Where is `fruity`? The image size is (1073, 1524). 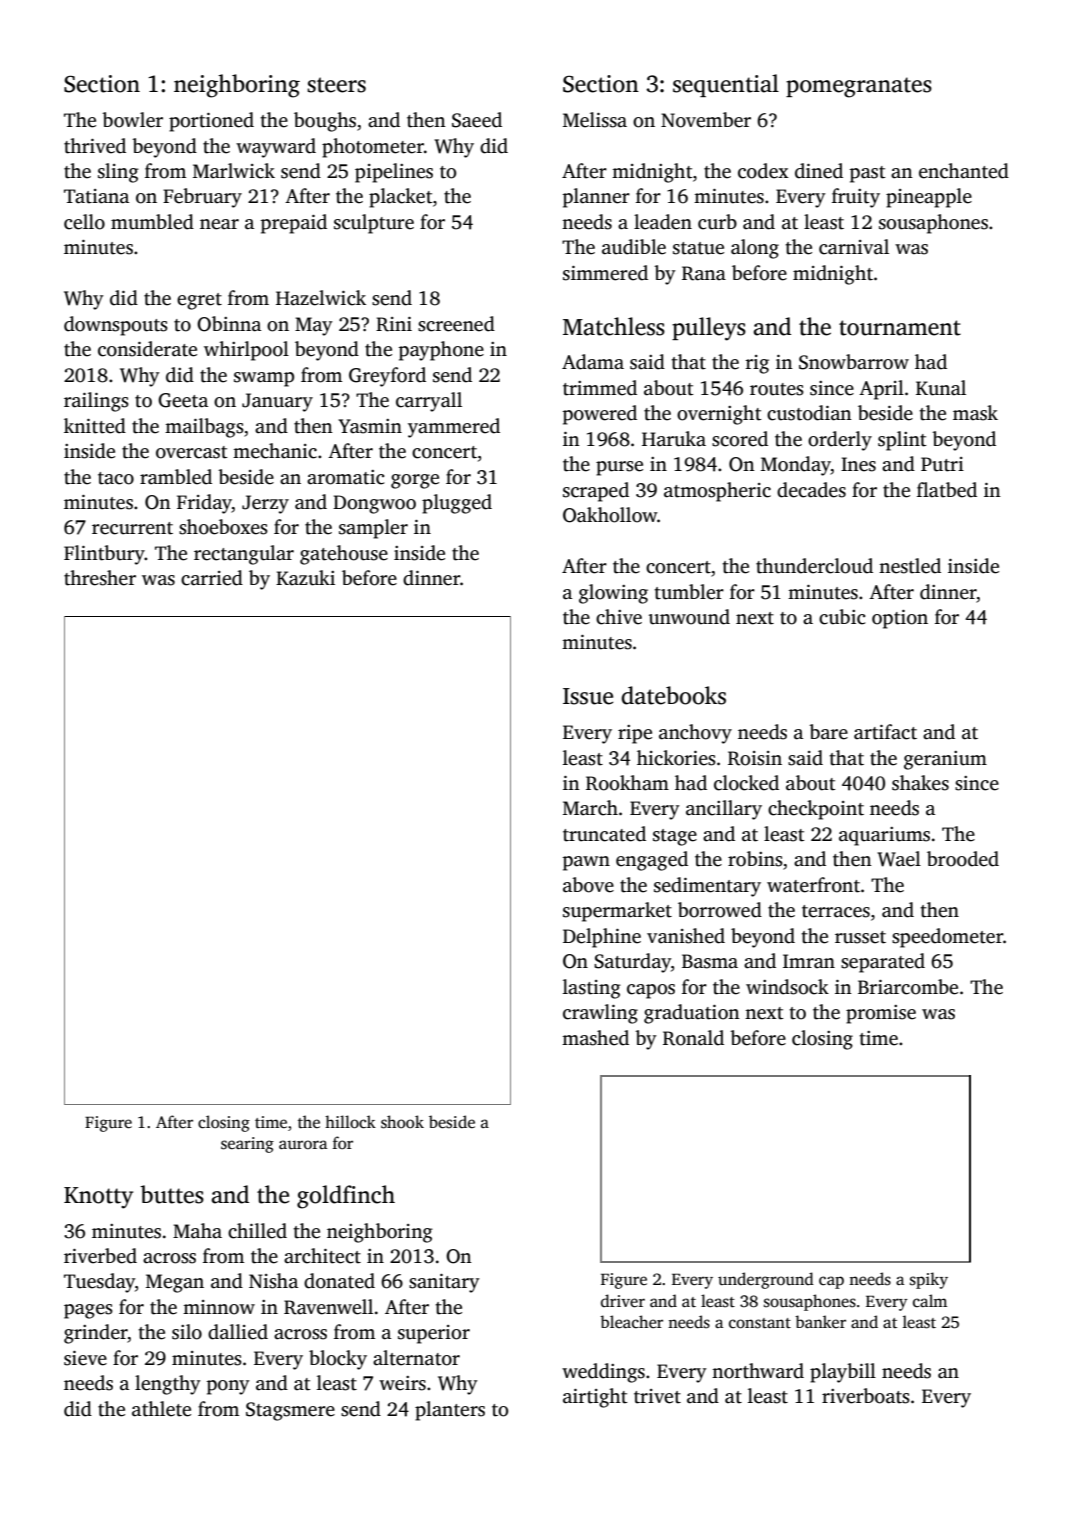
fruity is located at coordinates (856, 198).
